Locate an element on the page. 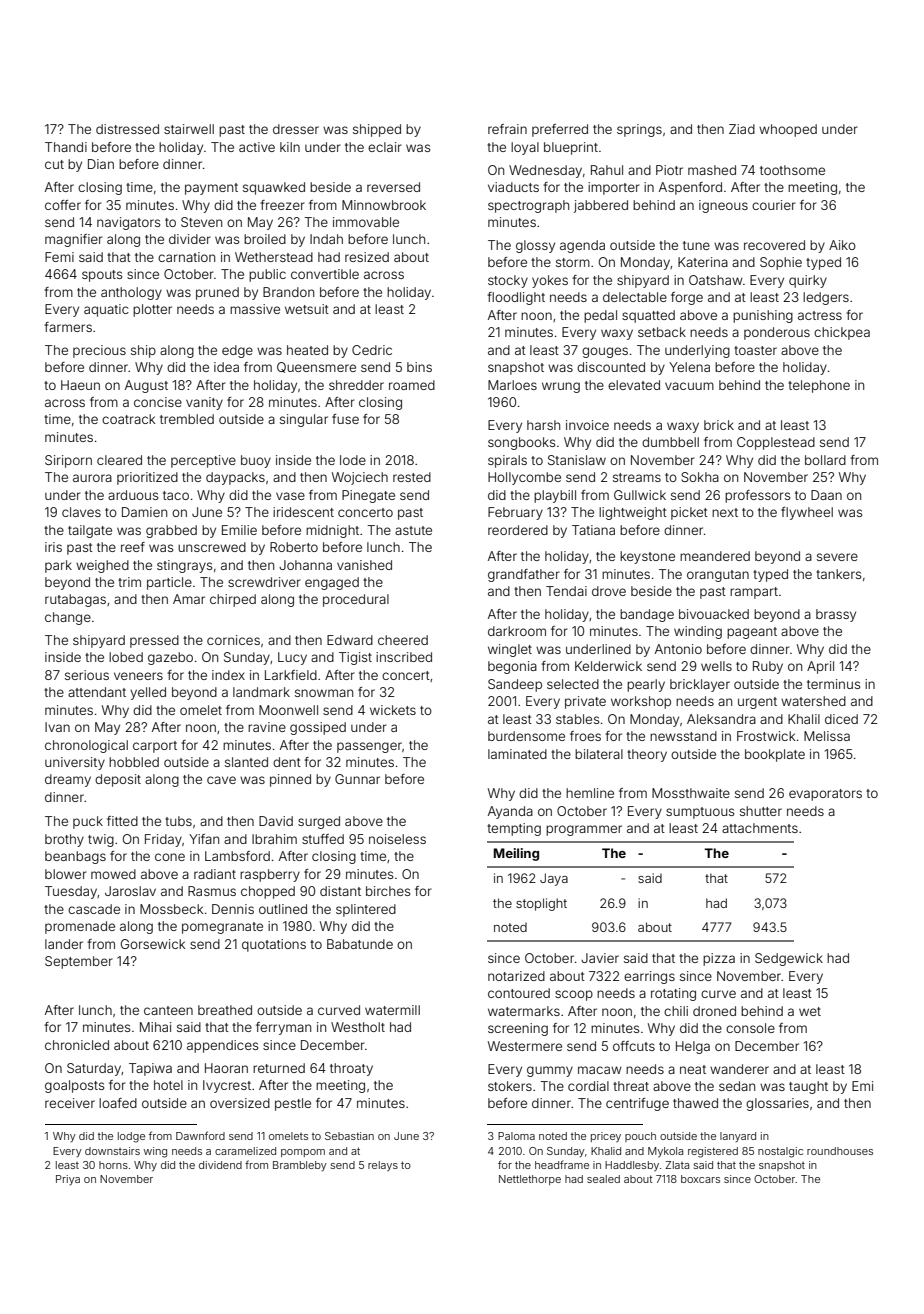 This image has width=924, height=1314. stingrays is located at coordinates (184, 566).
